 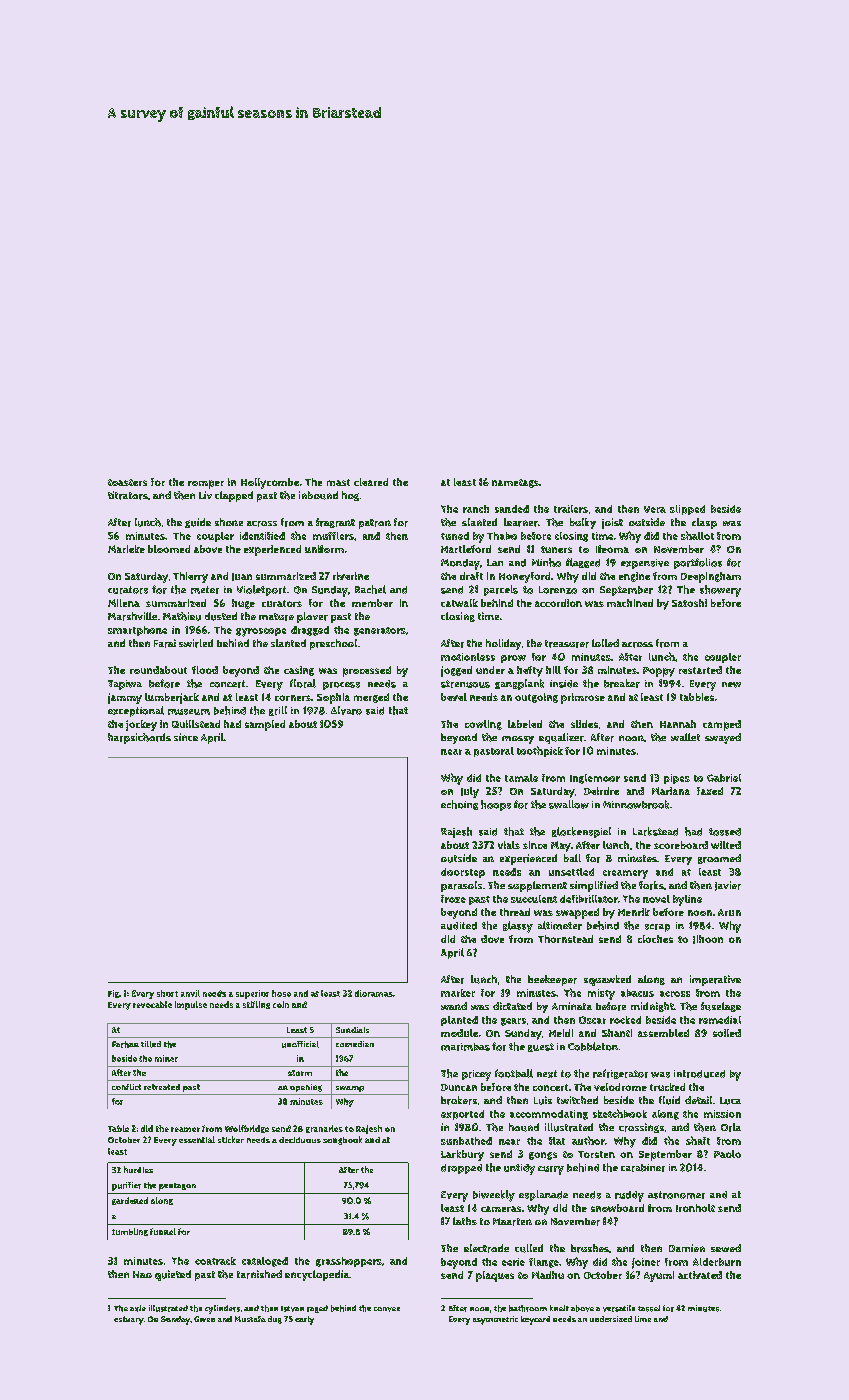 I want to click on Mariana, so click(x=671, y=791).
